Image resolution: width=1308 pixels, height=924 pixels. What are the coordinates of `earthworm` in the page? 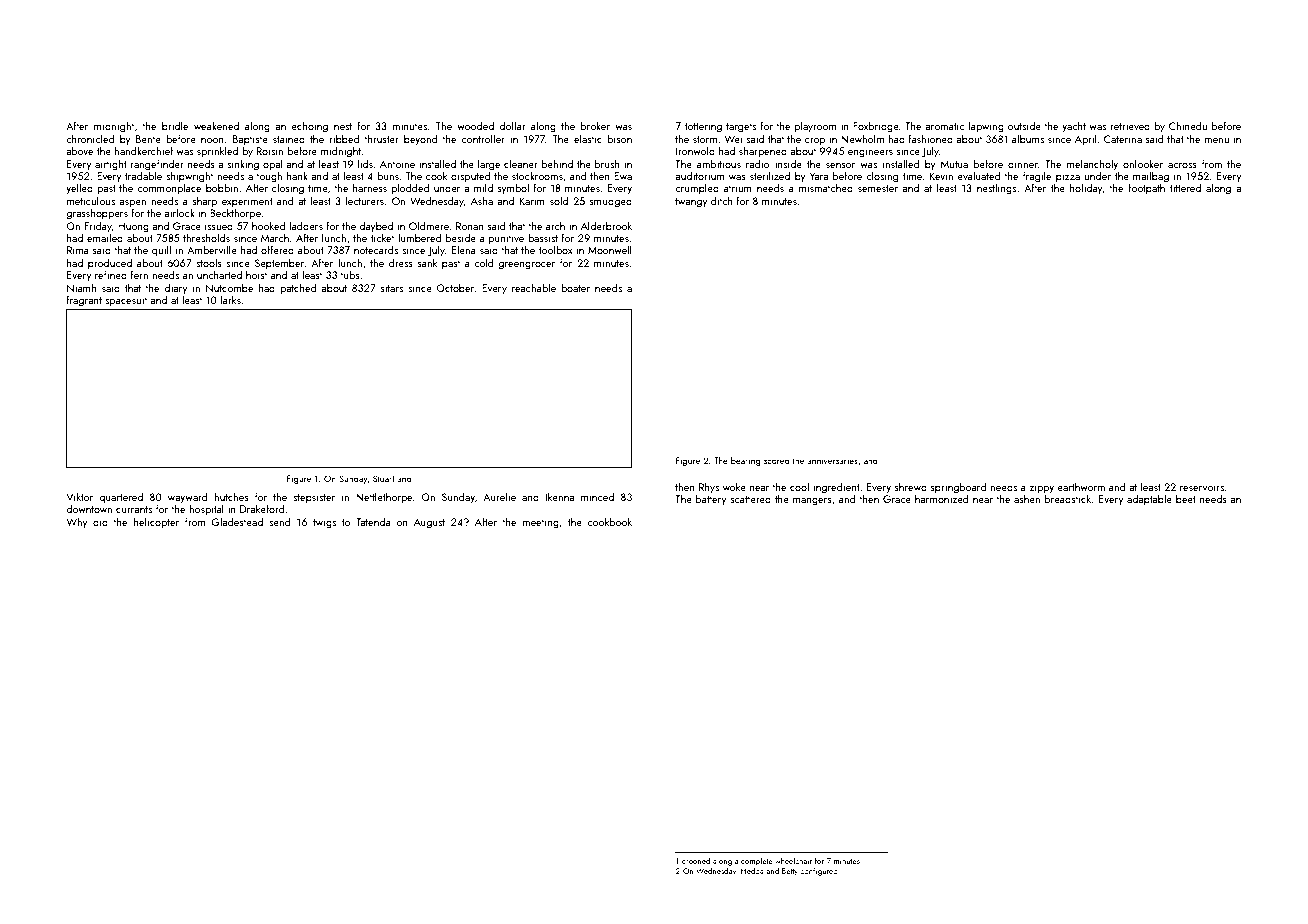 It's located at (1081, 486).
